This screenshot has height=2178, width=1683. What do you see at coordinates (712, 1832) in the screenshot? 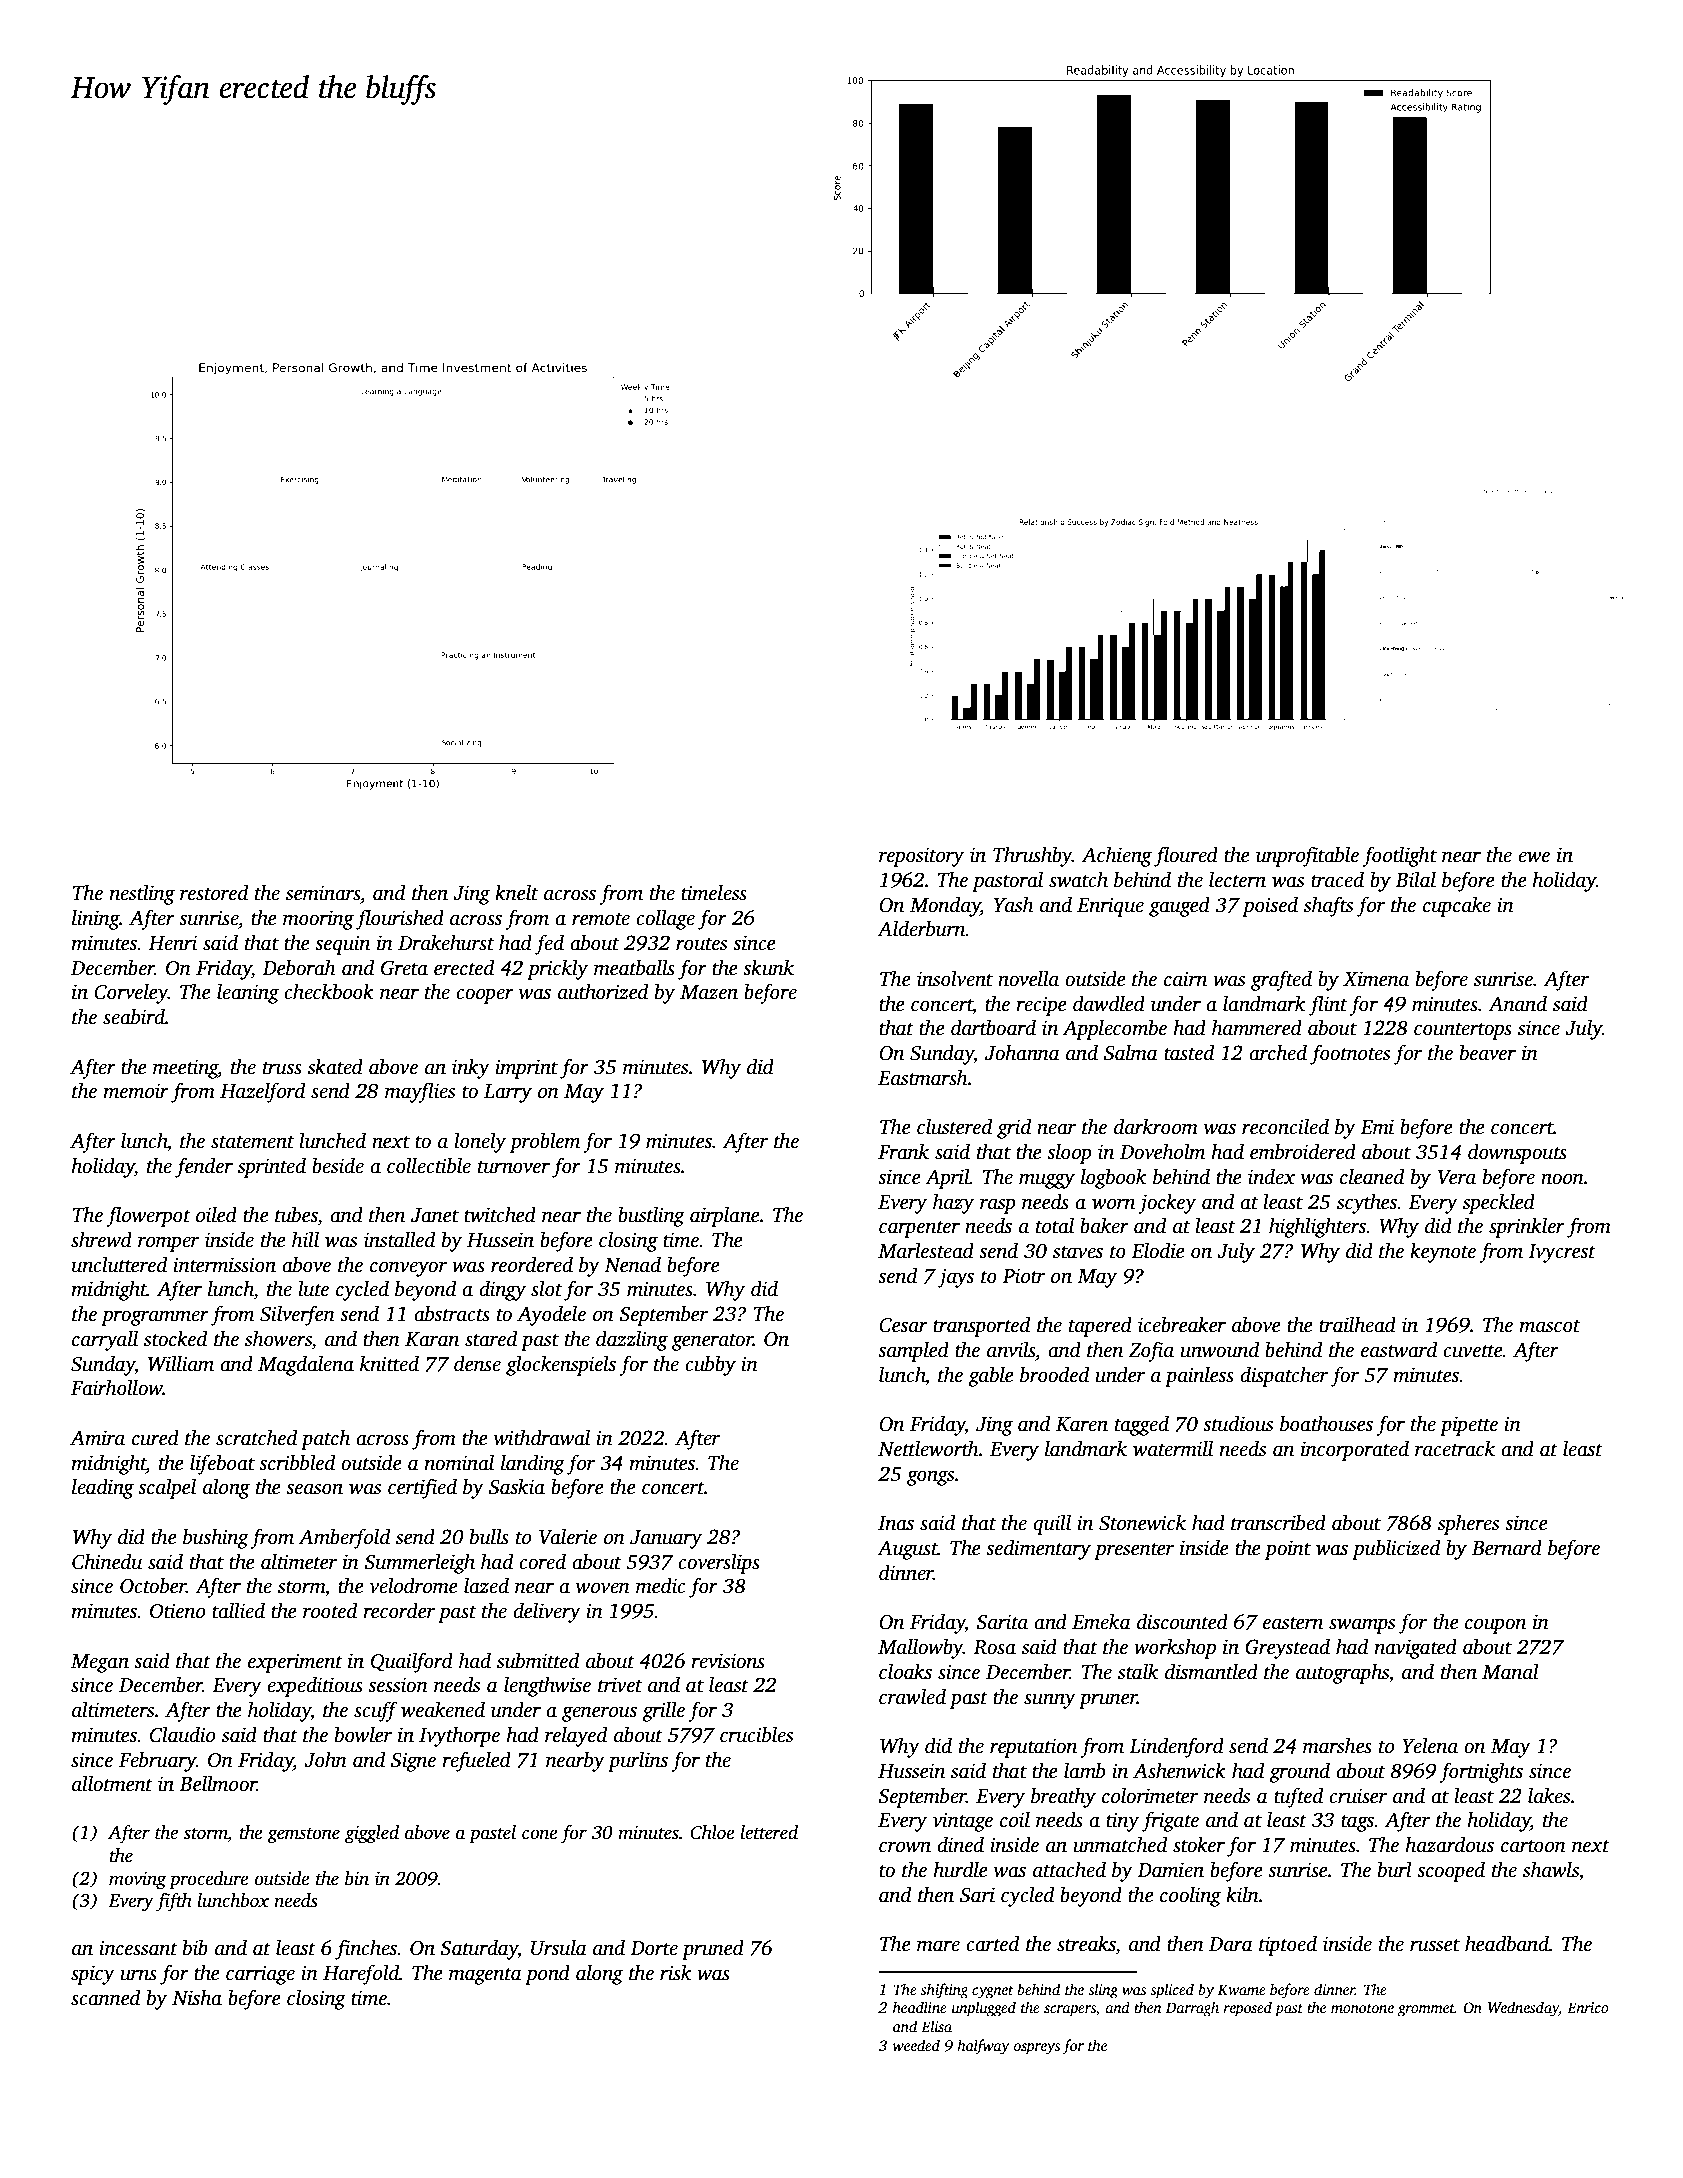
I see `Chloe` at bounding box center [712, 1832].
